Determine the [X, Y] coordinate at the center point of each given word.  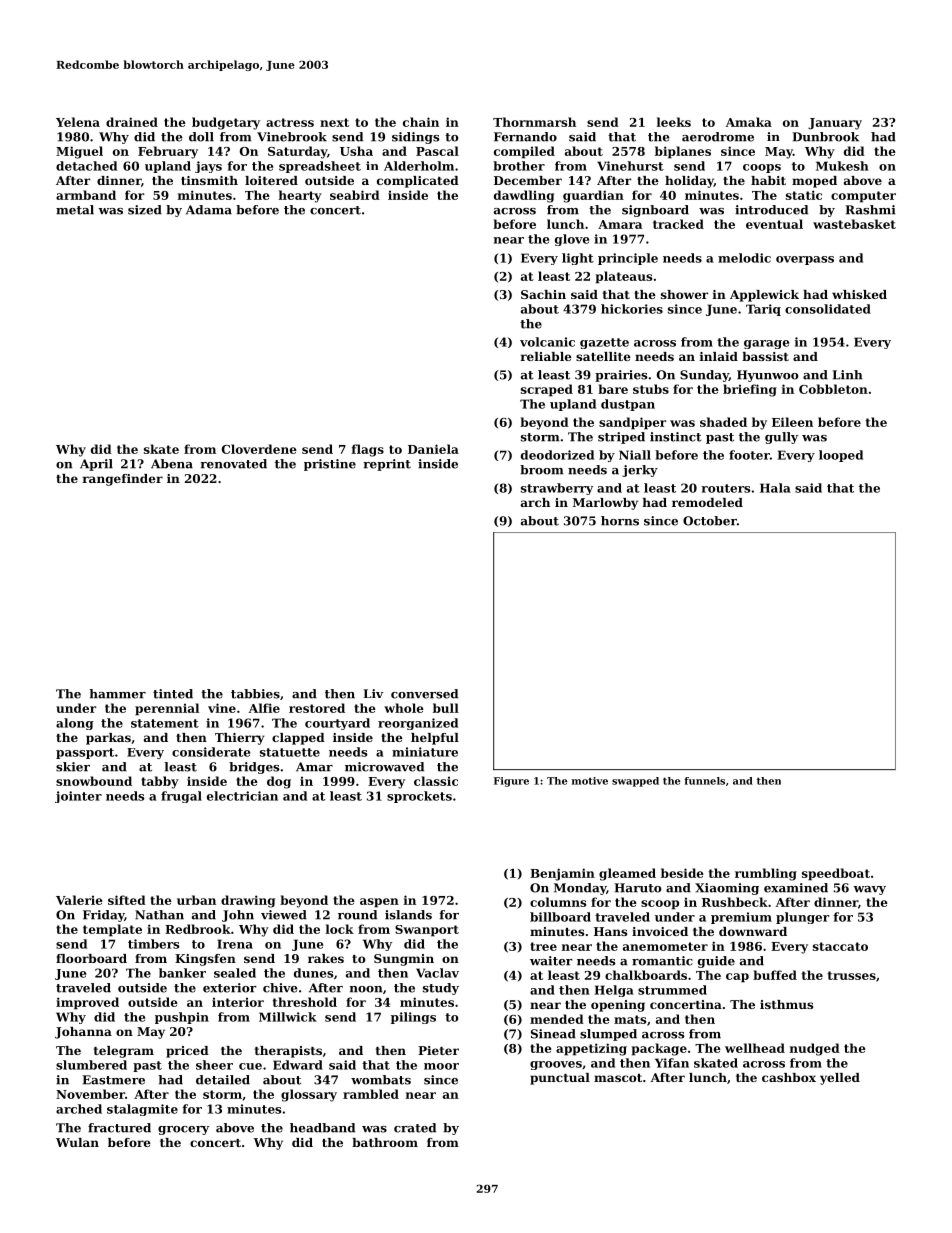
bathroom [385, 1142]
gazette [604, 343]
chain [421, 122]
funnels [704, 781]
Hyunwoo [767, 376]
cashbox [789, 1077]
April [96, 465]
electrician [242, 796]
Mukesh [842, 166]
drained [132, 122]
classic [436, 781]
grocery [183, 1130]
